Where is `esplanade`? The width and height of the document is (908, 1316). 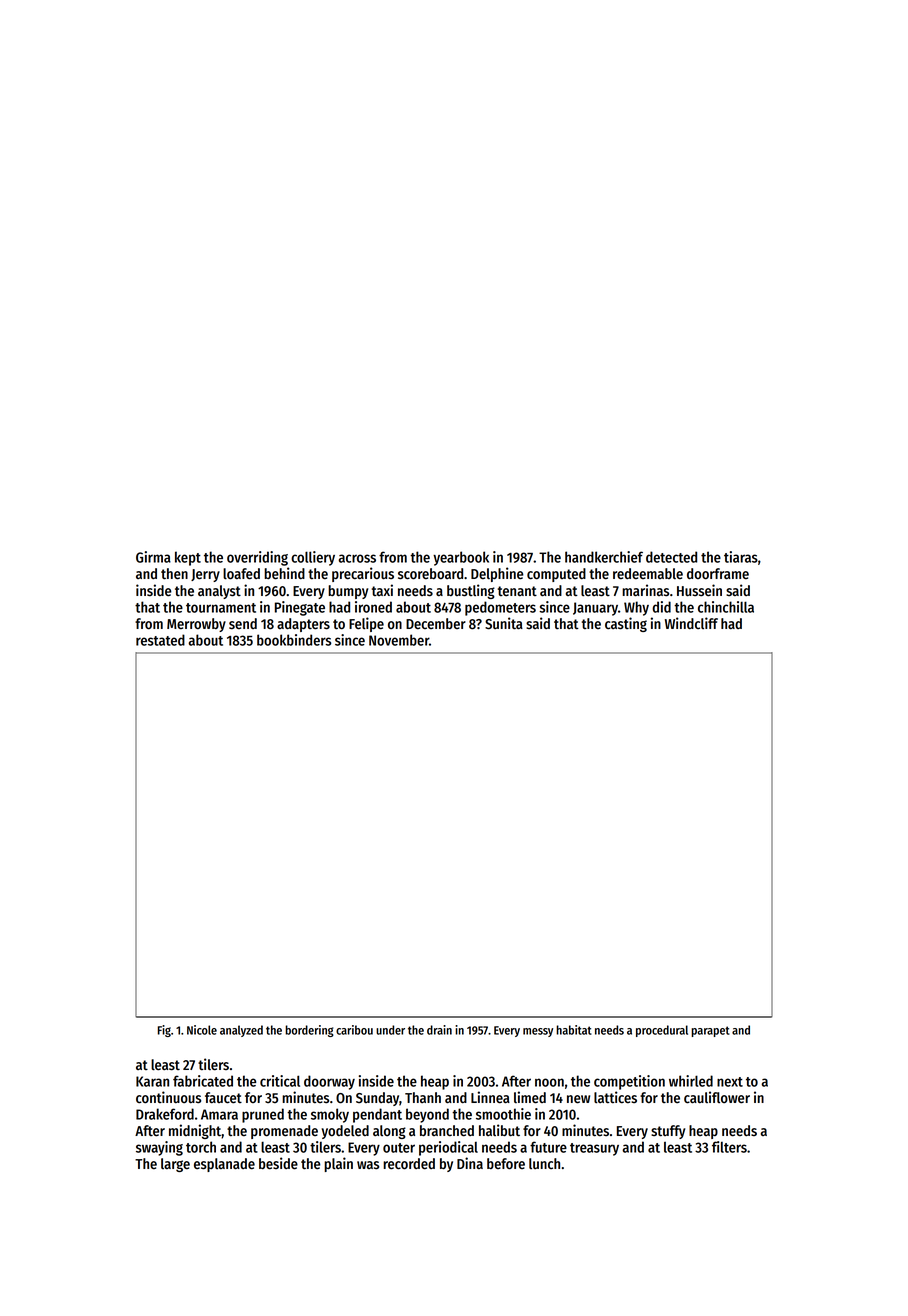 esplanade is located at coordinates (224, 1165).
